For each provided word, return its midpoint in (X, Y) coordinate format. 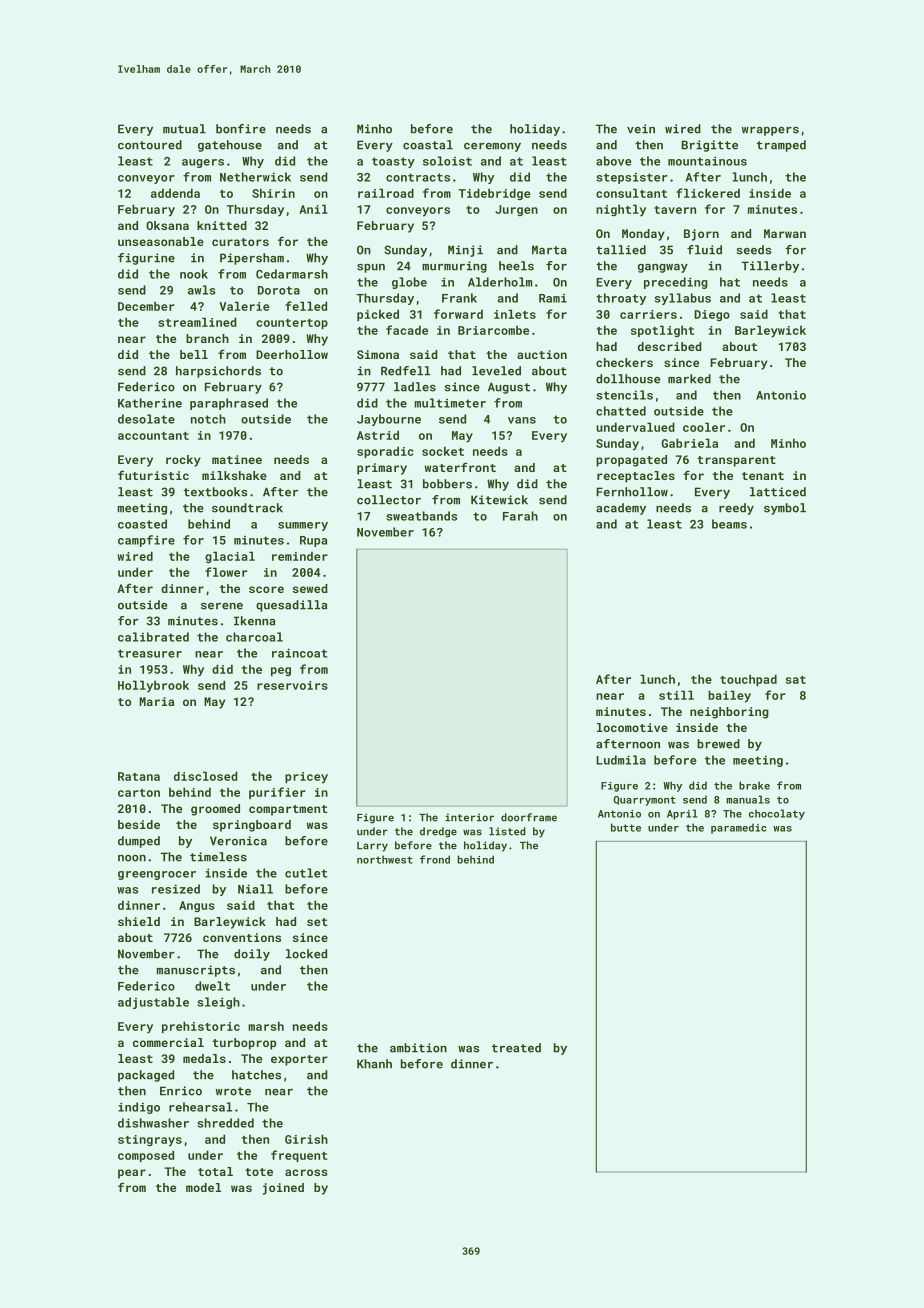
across (306, 1172)
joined (283, 1189)
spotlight (662, 331)
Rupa (313, 541)
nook (194, 274)
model (203, 1187)
